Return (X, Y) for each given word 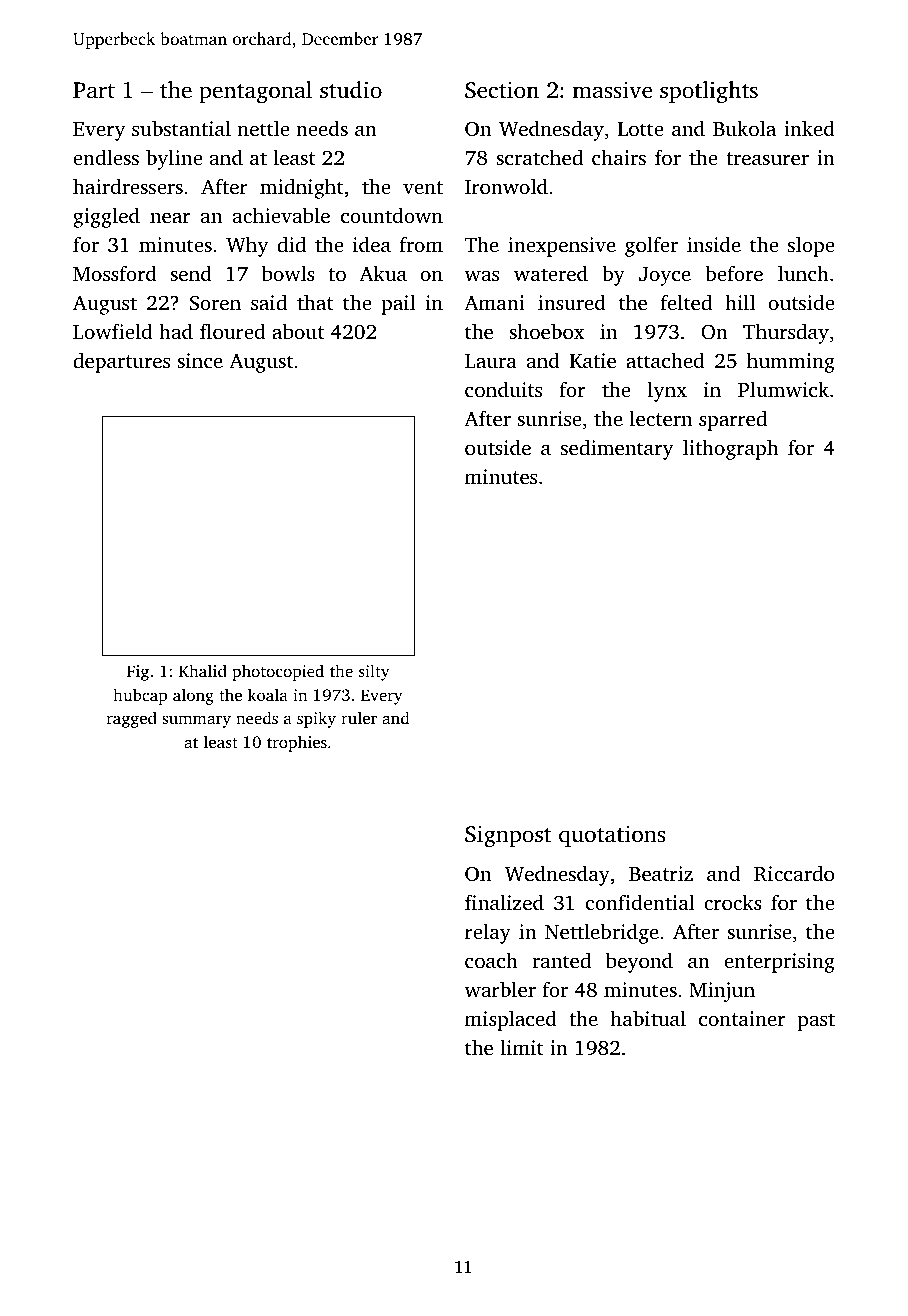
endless (106, 157)
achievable (281, 215)
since (200, 360)
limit (522, 1047)
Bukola (744, 128)
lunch (803, 273)
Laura (491, 361)
